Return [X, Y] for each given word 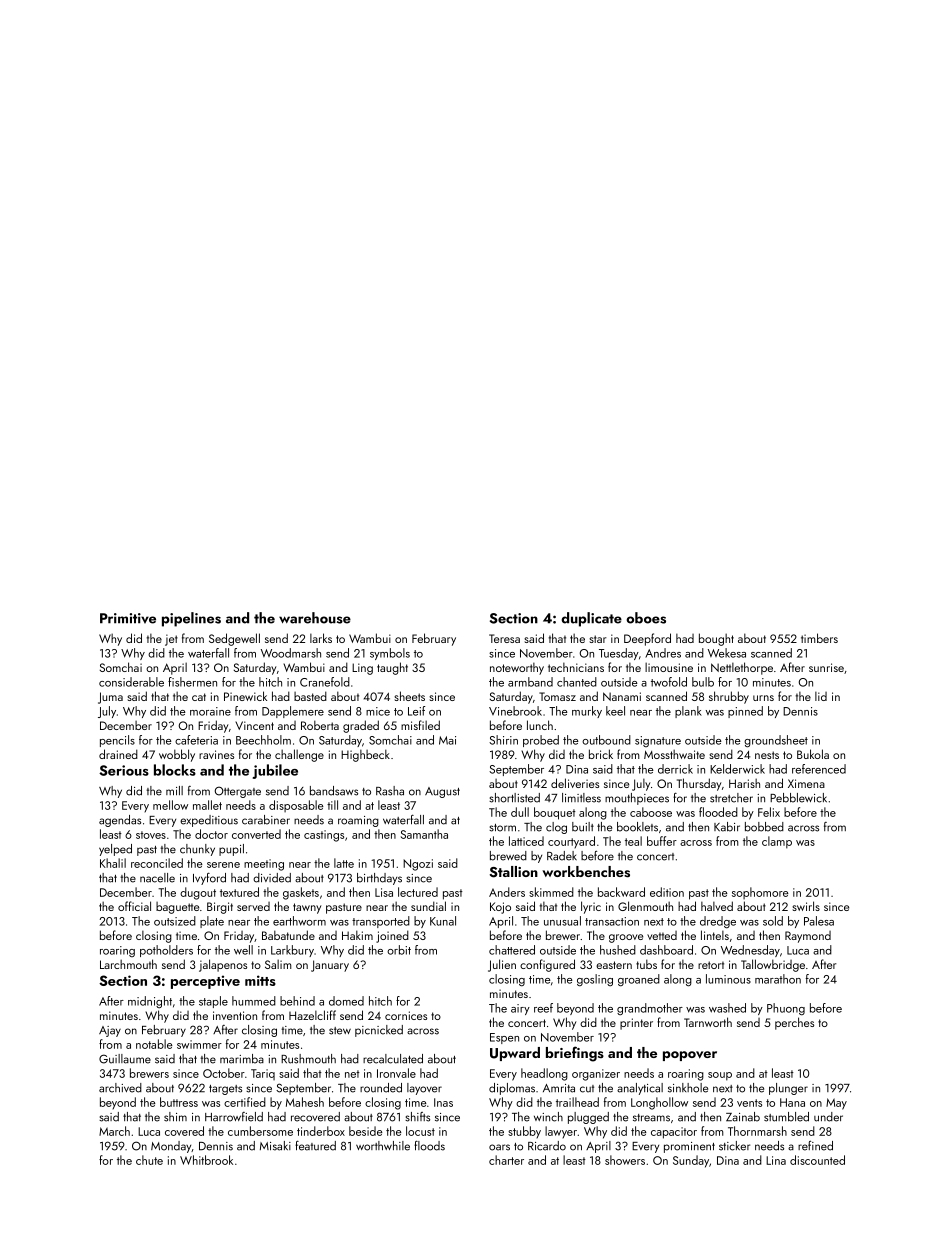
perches [794, 1023]
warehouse [315, 618]
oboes [646, 618]
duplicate [591, 619]
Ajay [110, 1031]
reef [543, 1008]
